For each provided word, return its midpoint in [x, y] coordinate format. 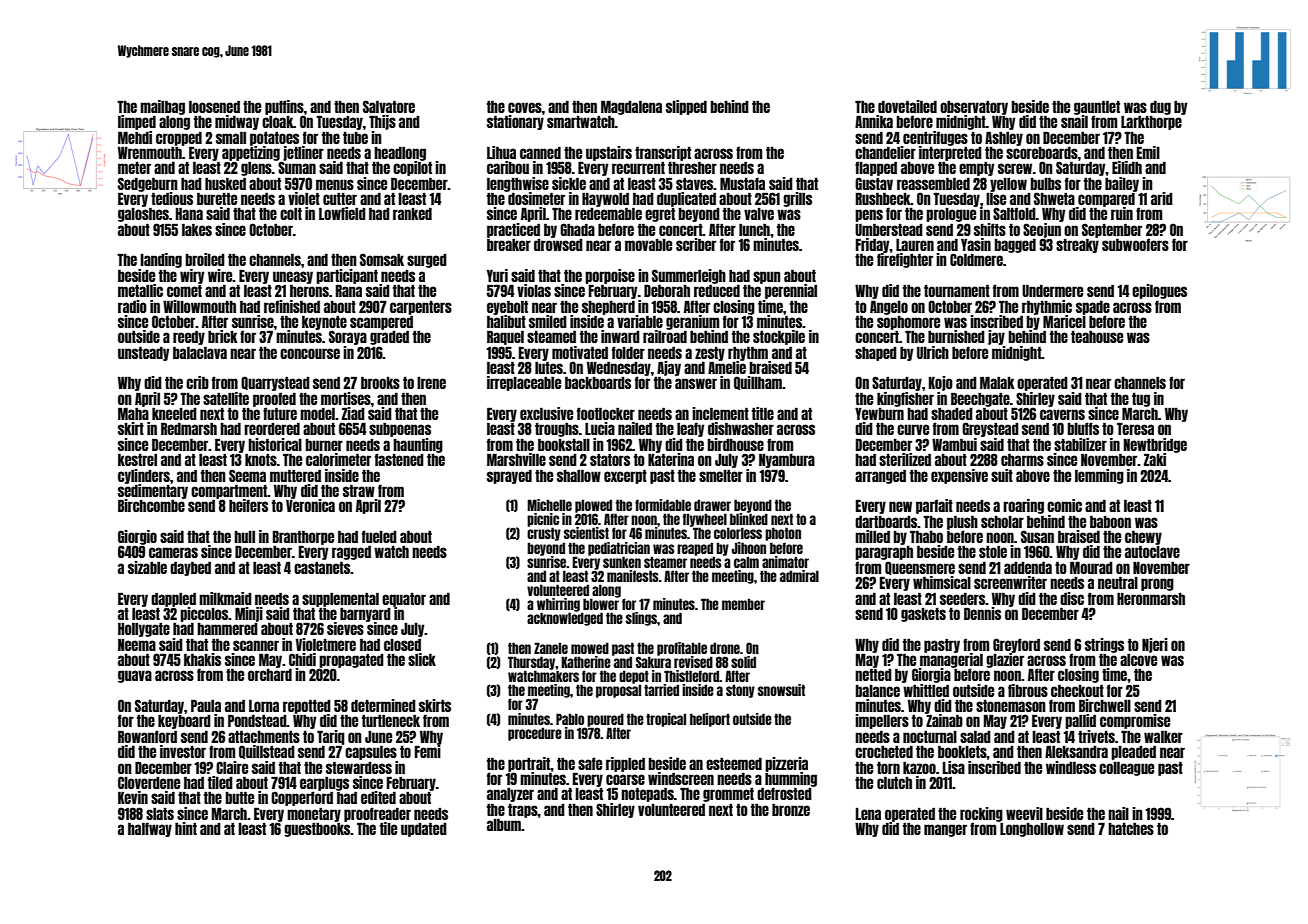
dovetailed [907, 106]
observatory [974, 108]
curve [913, 429]
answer [696, 383]
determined [383, 705]
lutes [549, 368]
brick [223, 336]
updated [424, 830]
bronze [791, 810]
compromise [1135, 721]
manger [945, 830]
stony [740, 691]
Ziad [353, 413]
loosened [214, 107]
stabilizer [1080, 444]
